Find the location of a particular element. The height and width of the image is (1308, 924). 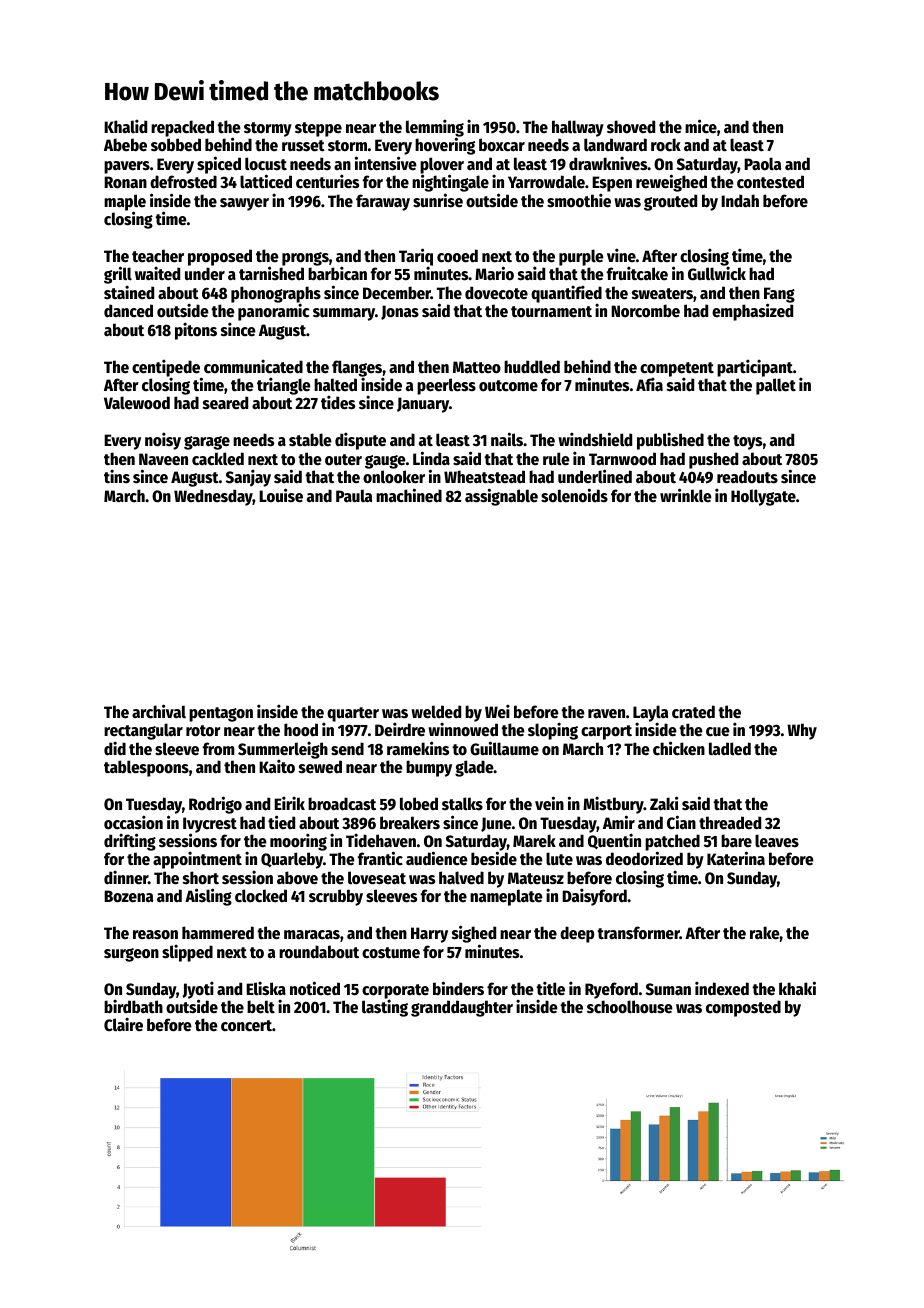

Hollygate is located at coordinates (763, 497).
